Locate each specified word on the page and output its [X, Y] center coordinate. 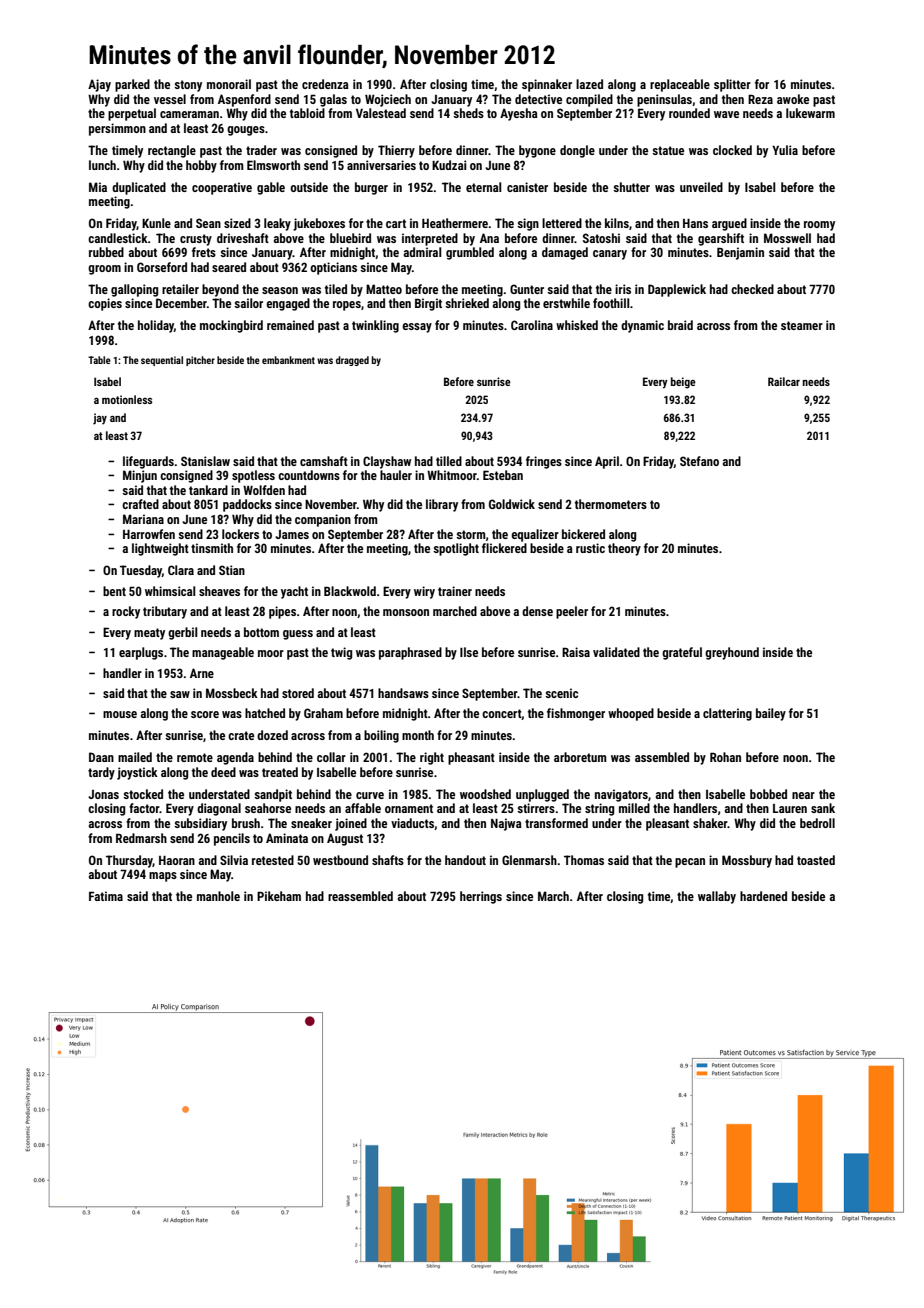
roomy [819, 226]
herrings [481, 897]
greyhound [732, 653]
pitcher [200, 361]
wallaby [717, 897]
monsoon [406, 612]
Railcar [784, 381]
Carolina [532, 325]
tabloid [307, 113]
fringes [544, 462]
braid [680, 325]
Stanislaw [205, 461]
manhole [218, 896]
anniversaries [381, 165]
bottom [261, 632]
